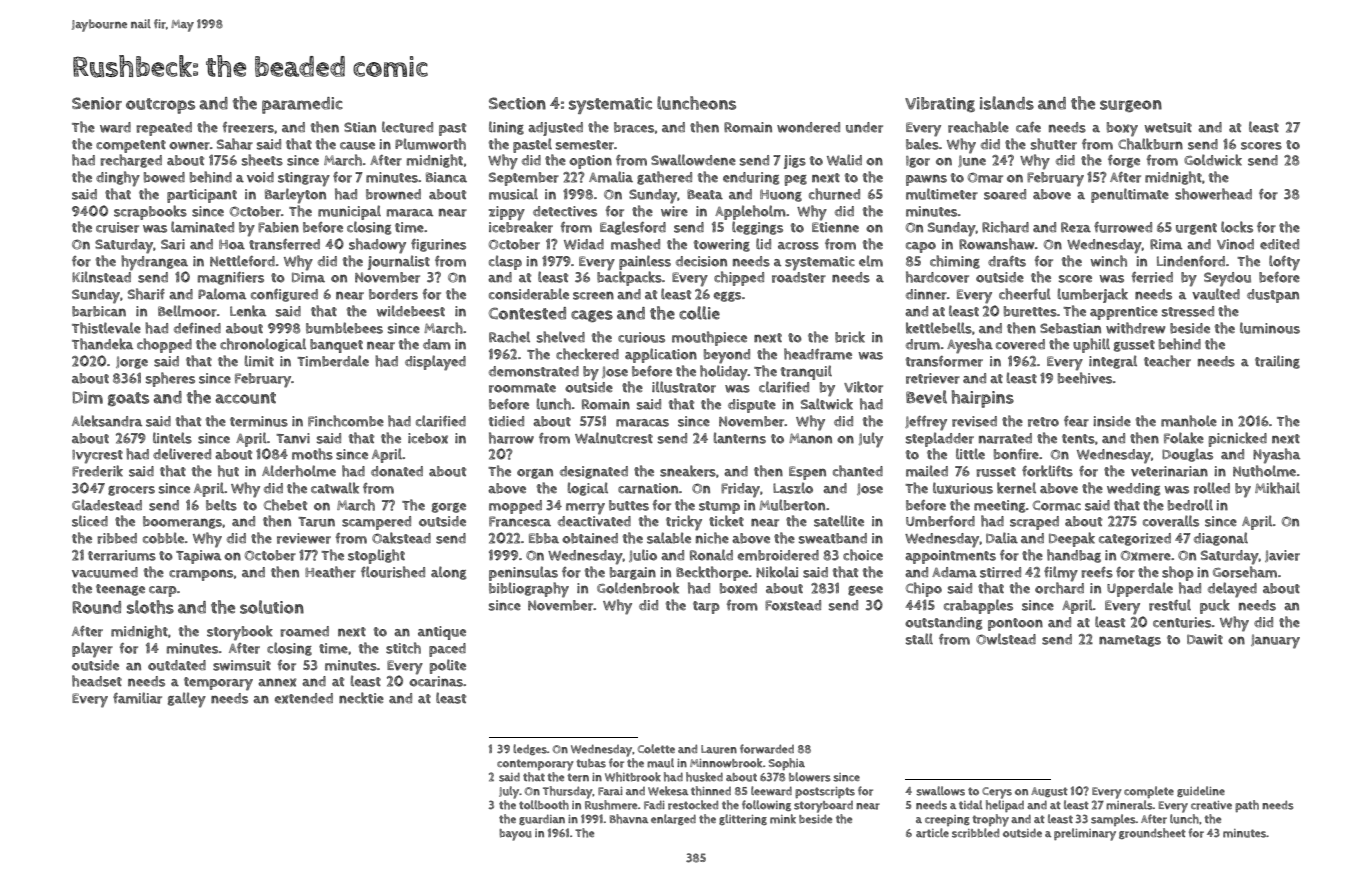 This screenshot has width=1372, height=887. Describe the element at coordinates (410, 311) in the screenshot. I see `wildebeest` at that location.
